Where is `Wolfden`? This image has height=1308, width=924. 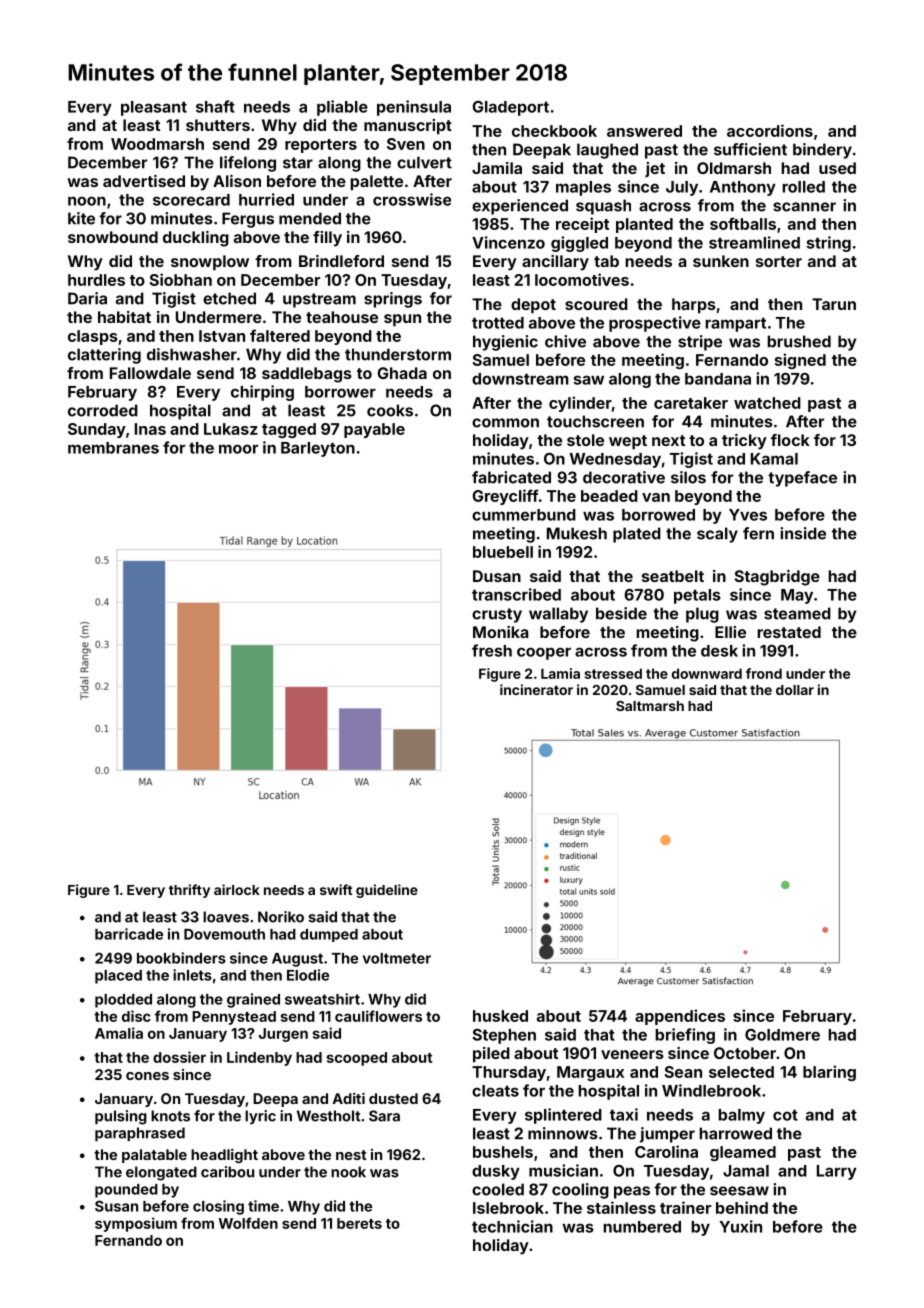
Wolfden is located at coordinates (248, 1223).
